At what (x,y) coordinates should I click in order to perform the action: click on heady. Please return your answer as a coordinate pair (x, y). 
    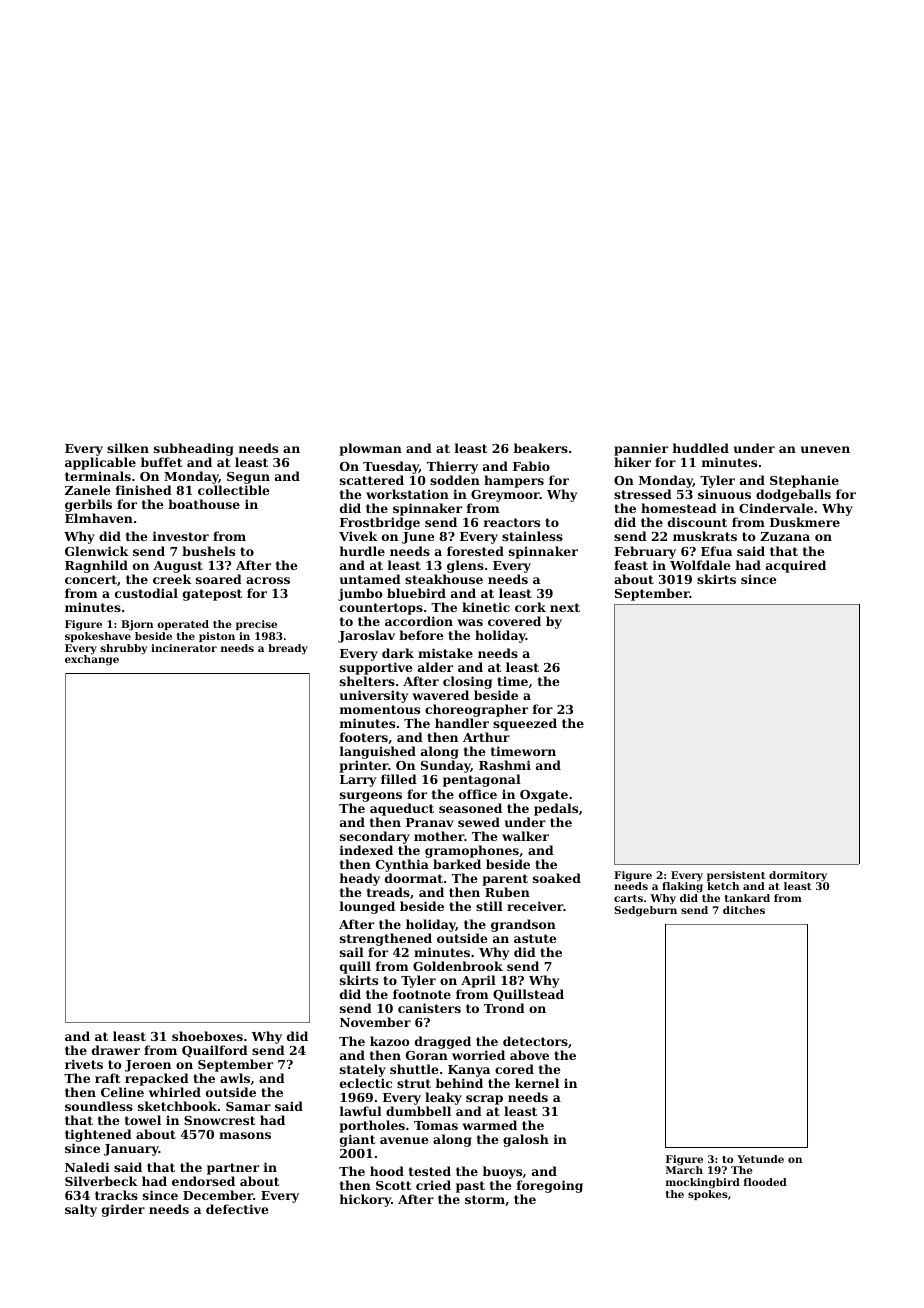
    Looking at the image, I should click on (360, 879).
